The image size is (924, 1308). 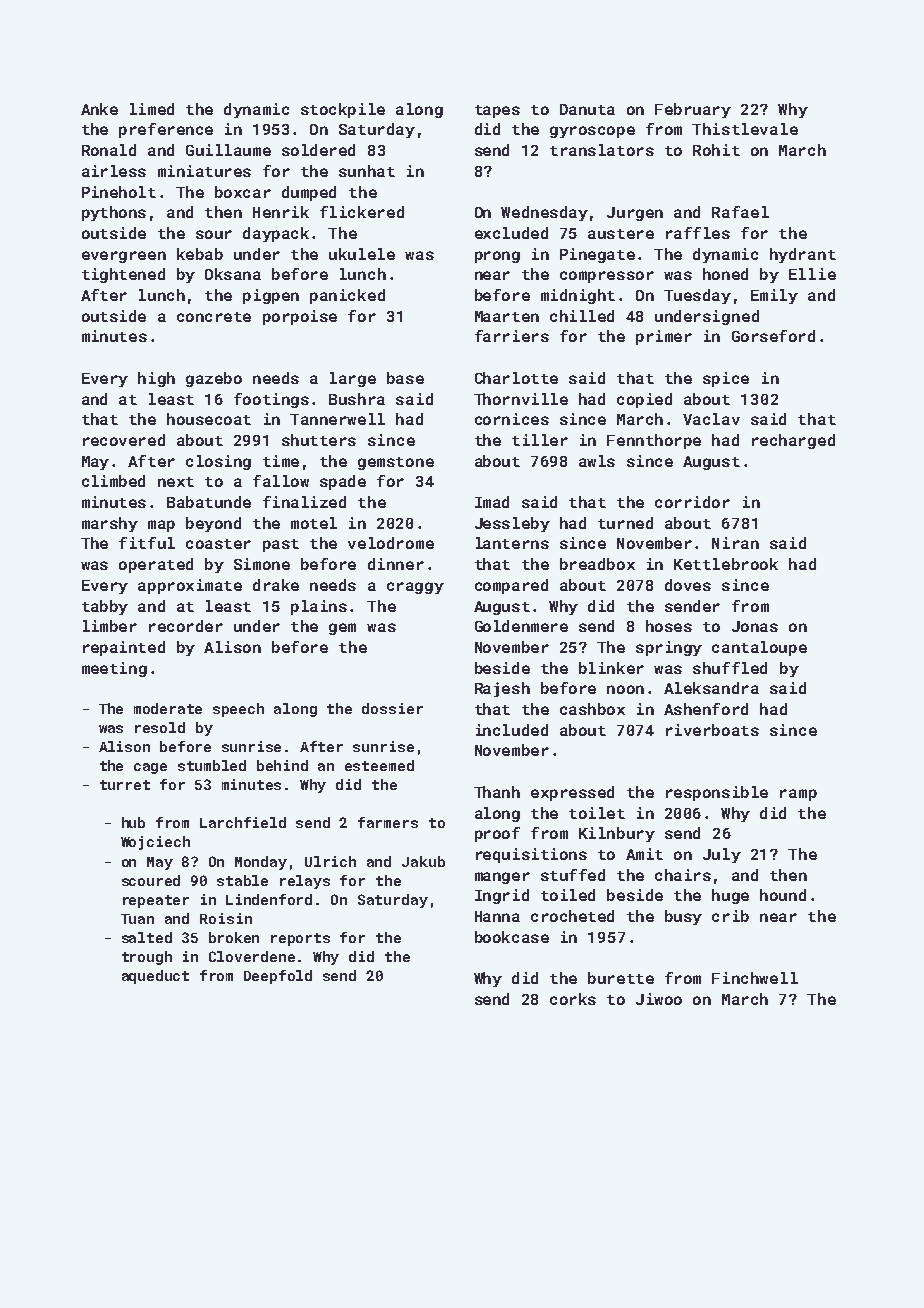 I want to click on Thistlevale, so click(x=745, y=129).
